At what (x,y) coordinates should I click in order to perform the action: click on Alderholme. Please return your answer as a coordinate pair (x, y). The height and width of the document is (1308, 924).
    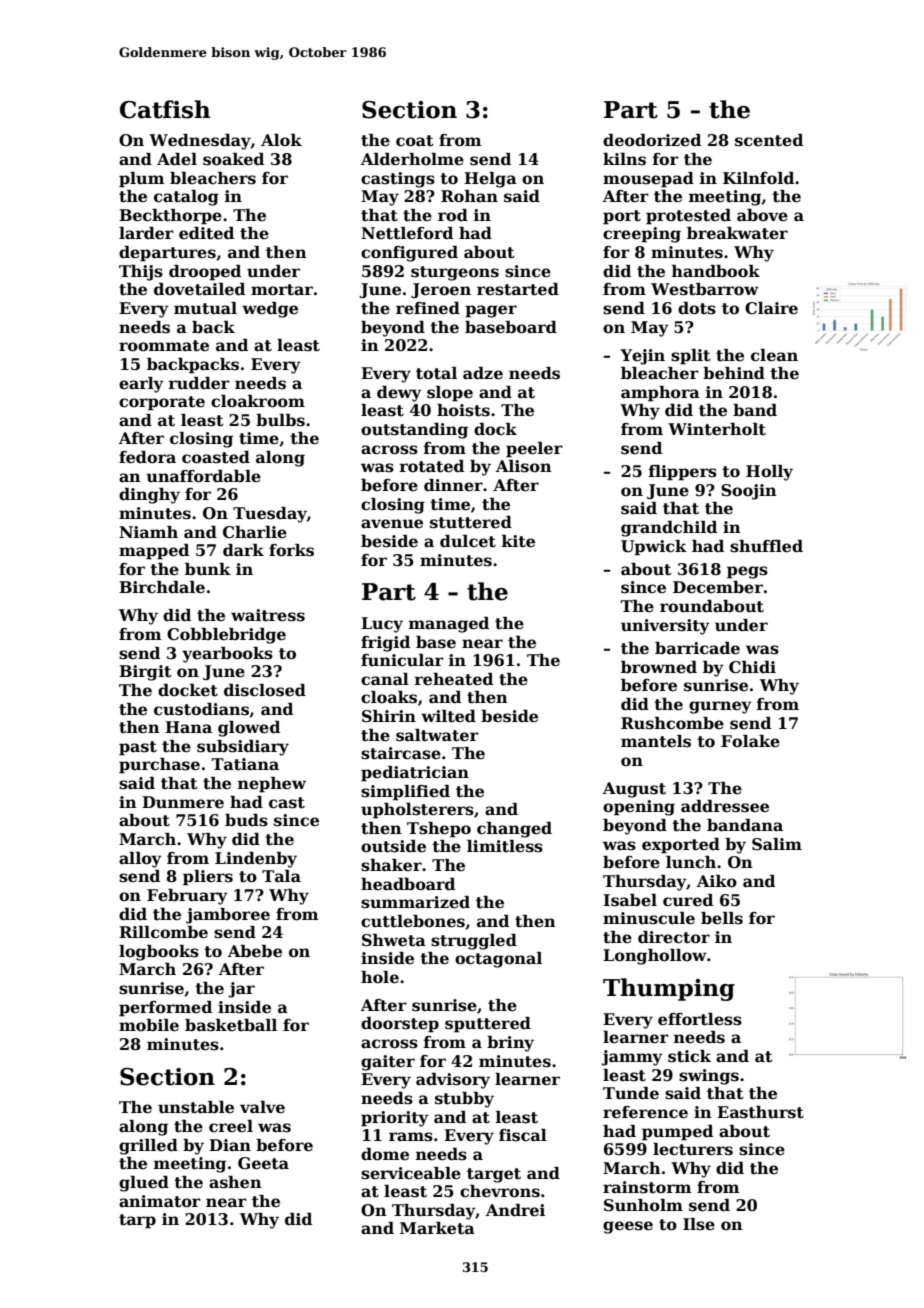
    Looking at the image, I should click on (412, 159).
